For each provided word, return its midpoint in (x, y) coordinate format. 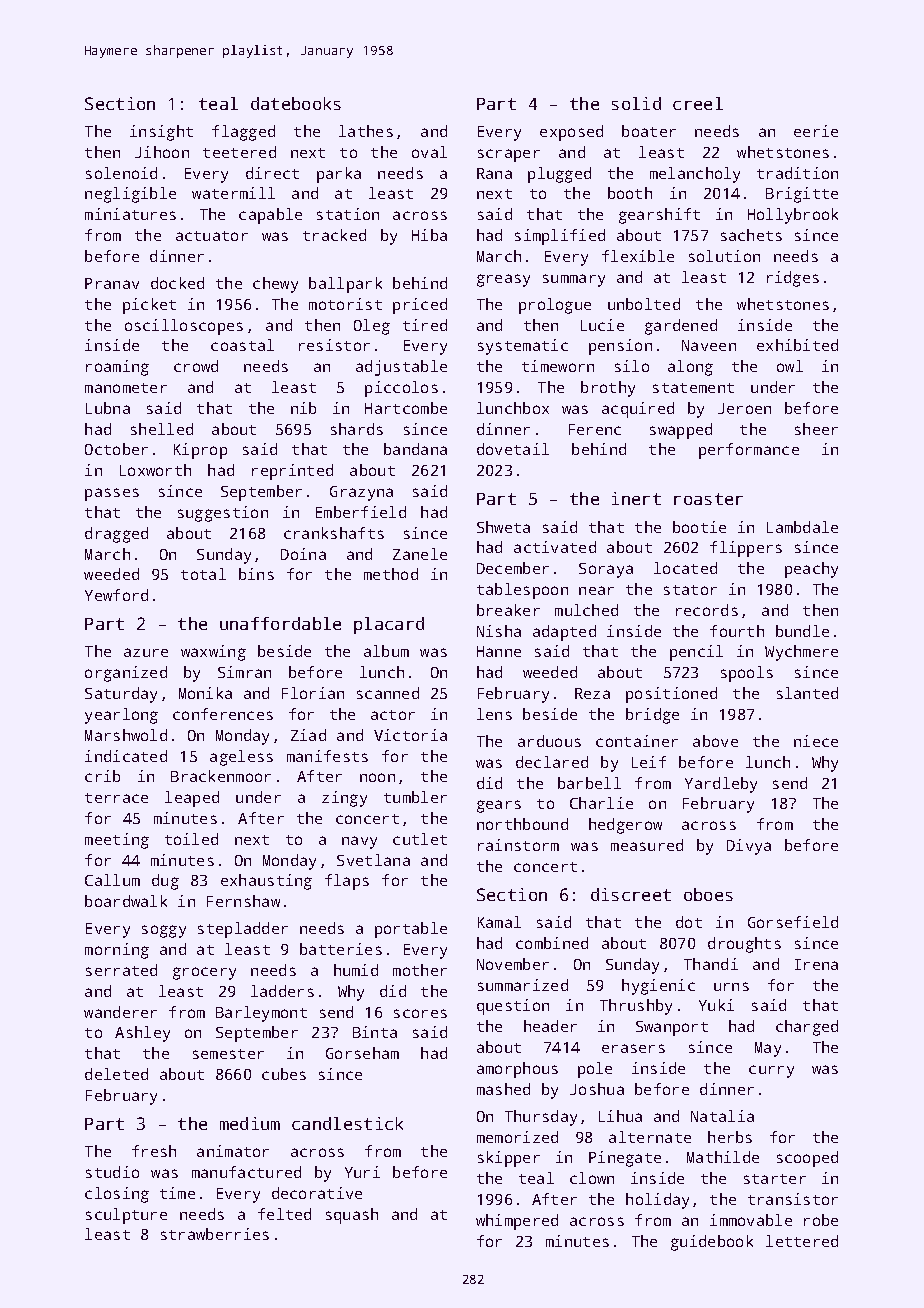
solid (636, 103)
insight (161, 133)
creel (698, 103)
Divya (749, 847)
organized (126, 674)
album (386, 651)
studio (112, 1172)
